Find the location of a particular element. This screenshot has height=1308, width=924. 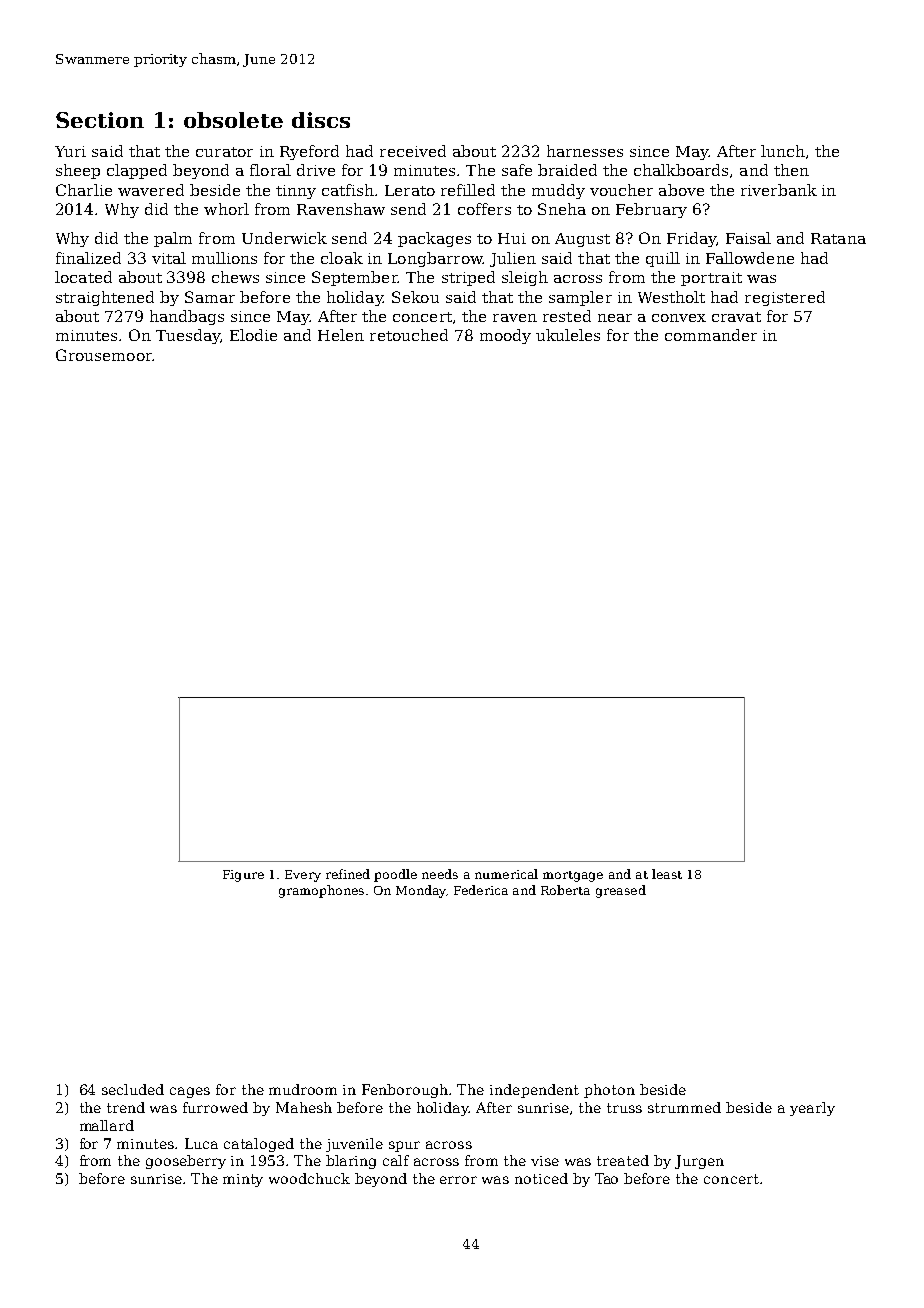

Friday is located at coordinates (691, 239).
